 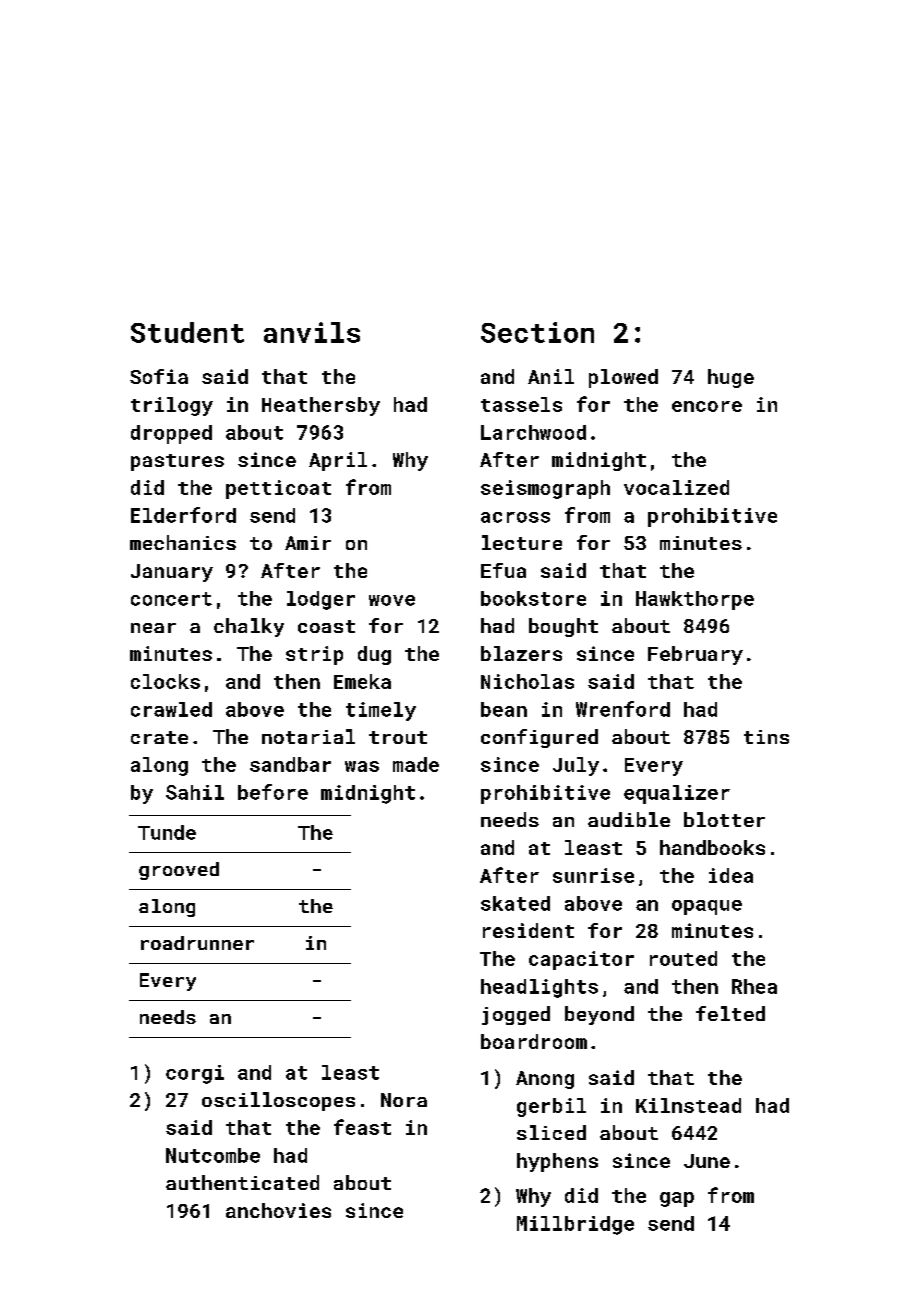 I want to click on made, so click(x=416, y=764).
